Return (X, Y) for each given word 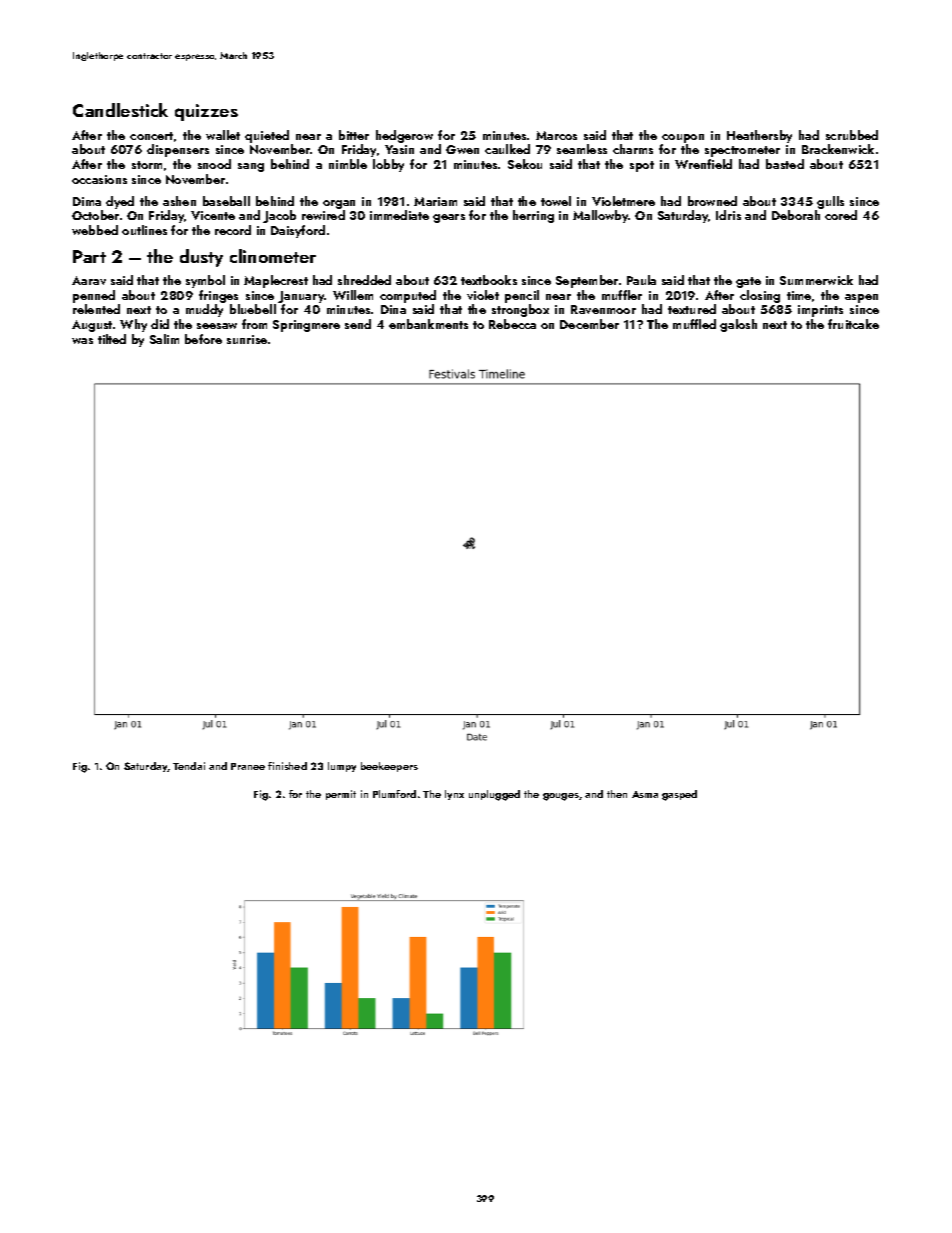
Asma (645, 794)
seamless (582, 149)
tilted (112, 339)
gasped (679, 795)
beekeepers (389, 767)
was (82, 341)
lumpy (342, 767)
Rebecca (512, 324)
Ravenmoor (603, 309)
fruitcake (853, 324)
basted (785, 164)
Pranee (248, 766)
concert (151, 136)
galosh (738, 325)
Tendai (189, 766)
